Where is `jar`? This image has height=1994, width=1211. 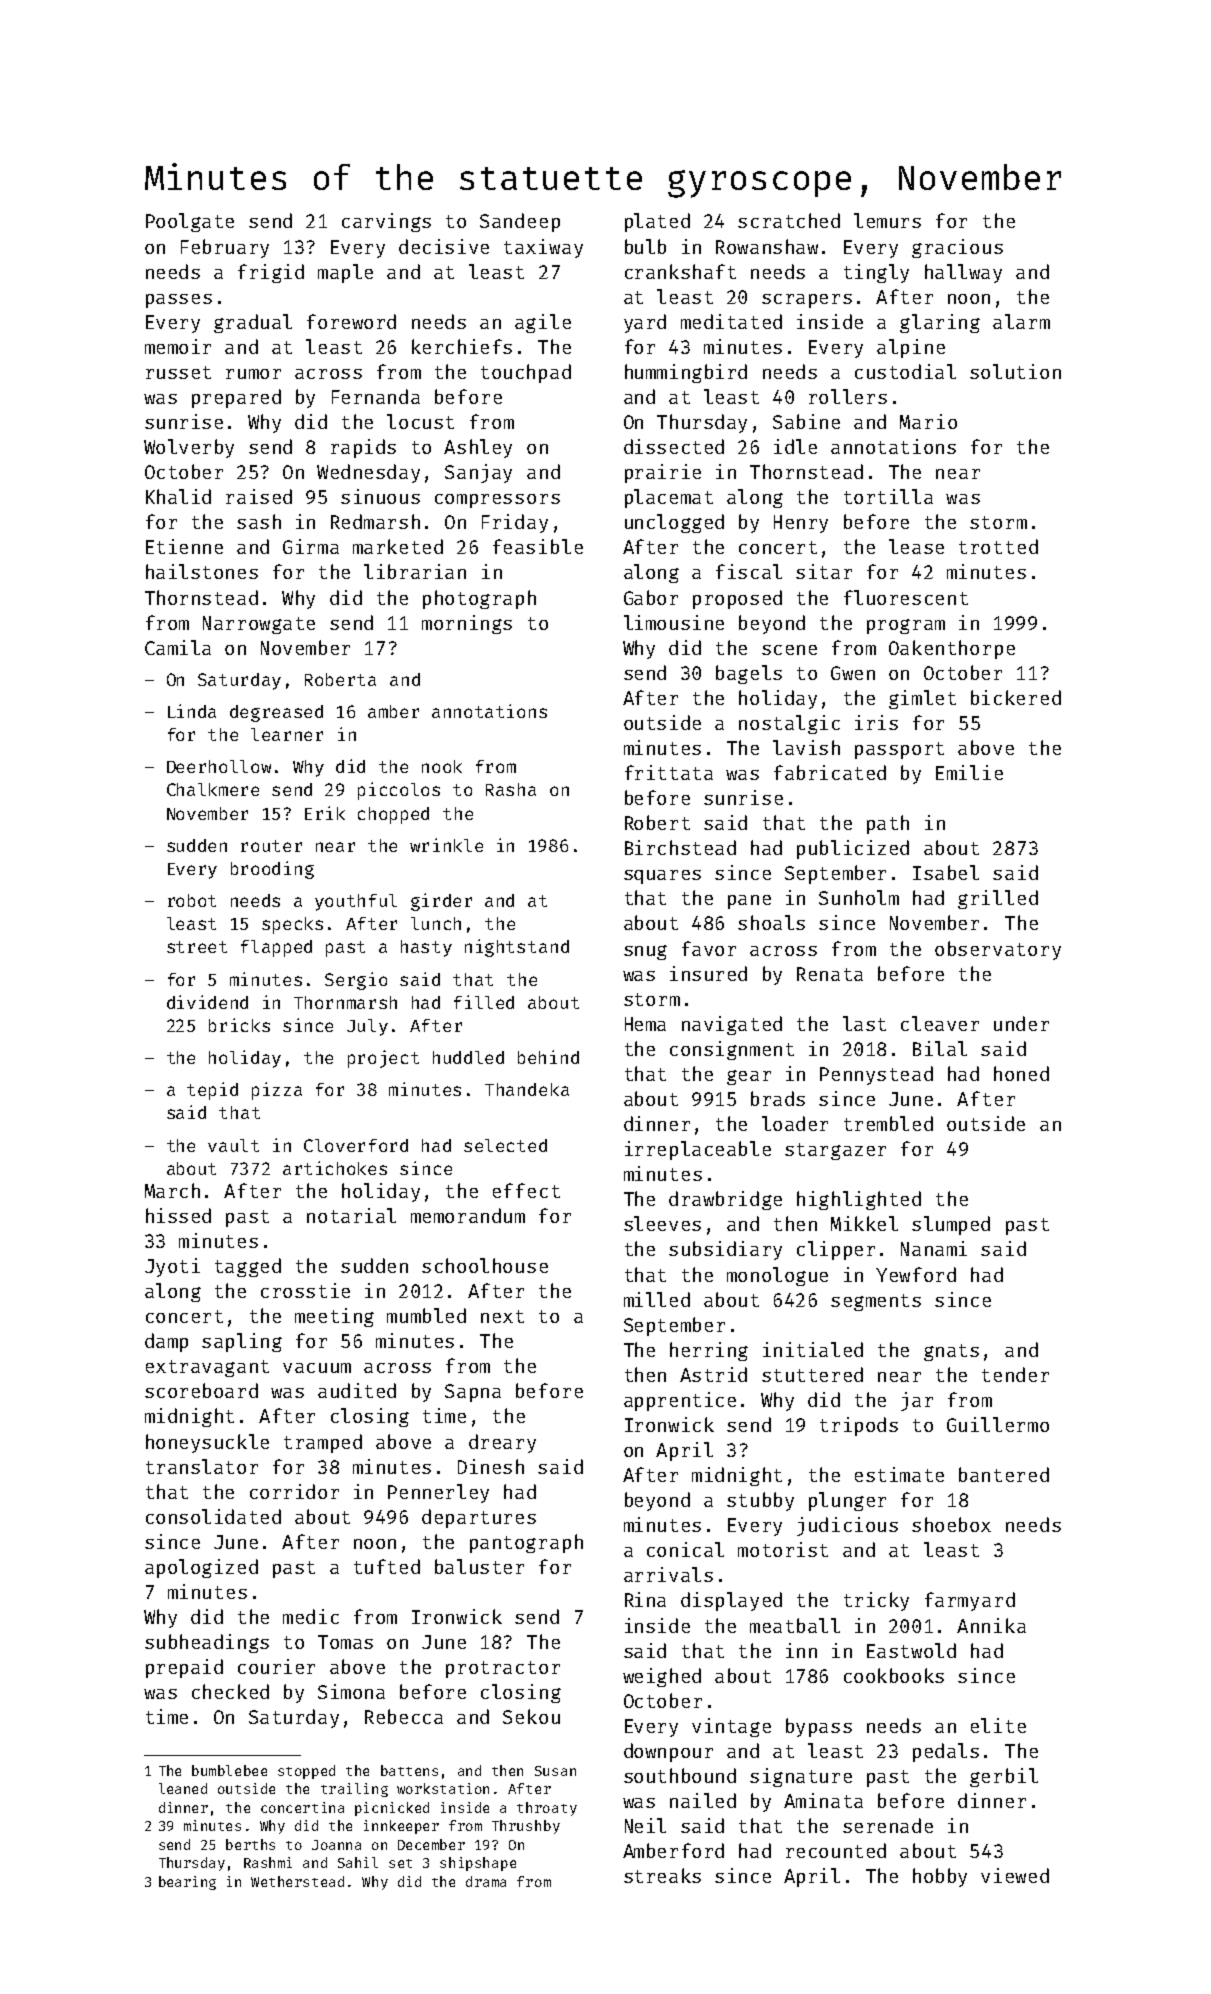 jar is located at coordinates (917, 1401).
